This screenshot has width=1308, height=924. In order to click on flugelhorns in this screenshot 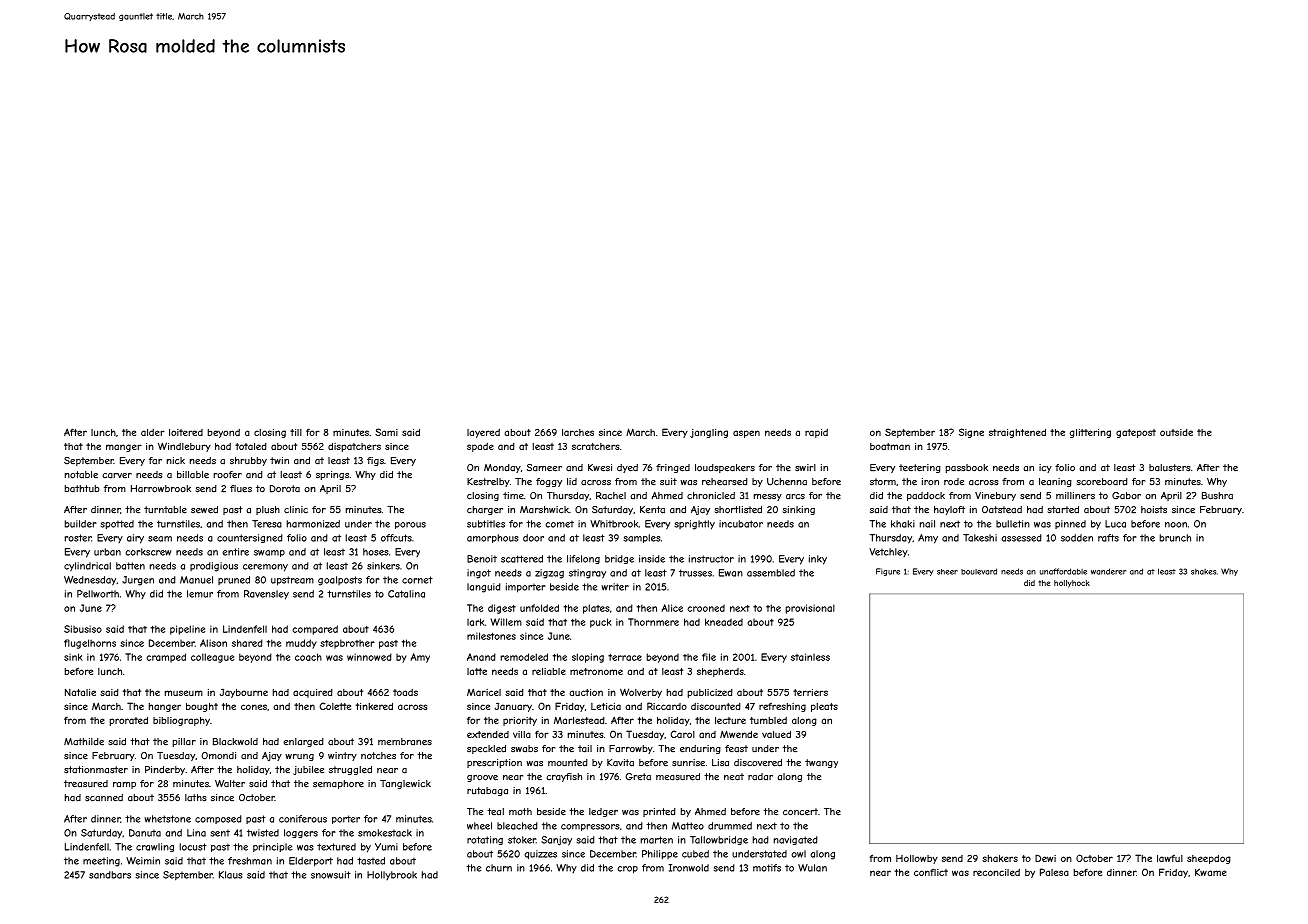, I will do `click(90, 644)`.
